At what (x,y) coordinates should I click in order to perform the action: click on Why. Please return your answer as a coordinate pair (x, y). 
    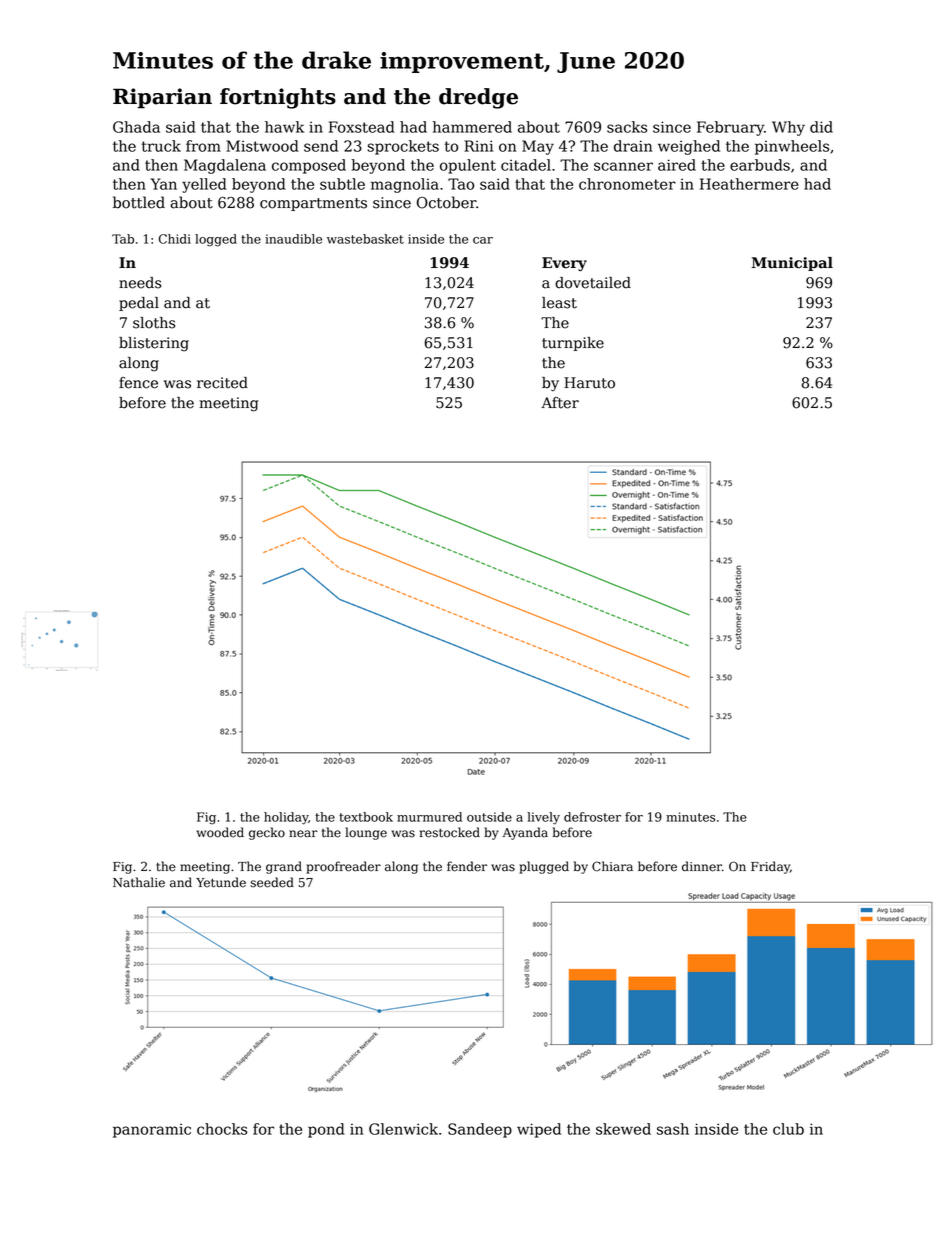
    Looking at the image, I should click on (788, 128).
